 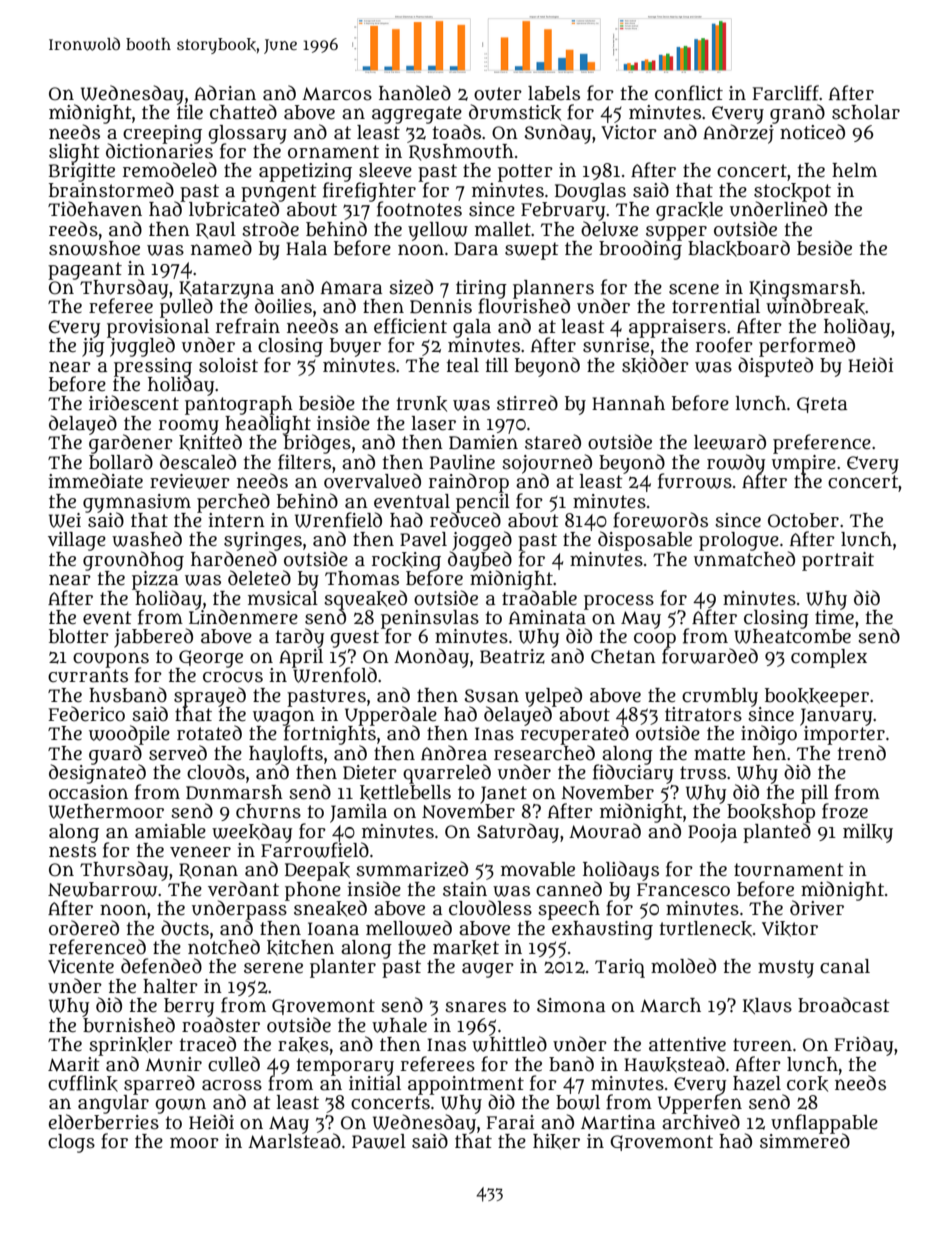 I want to click on reeds, so click(x=73, y=229).
